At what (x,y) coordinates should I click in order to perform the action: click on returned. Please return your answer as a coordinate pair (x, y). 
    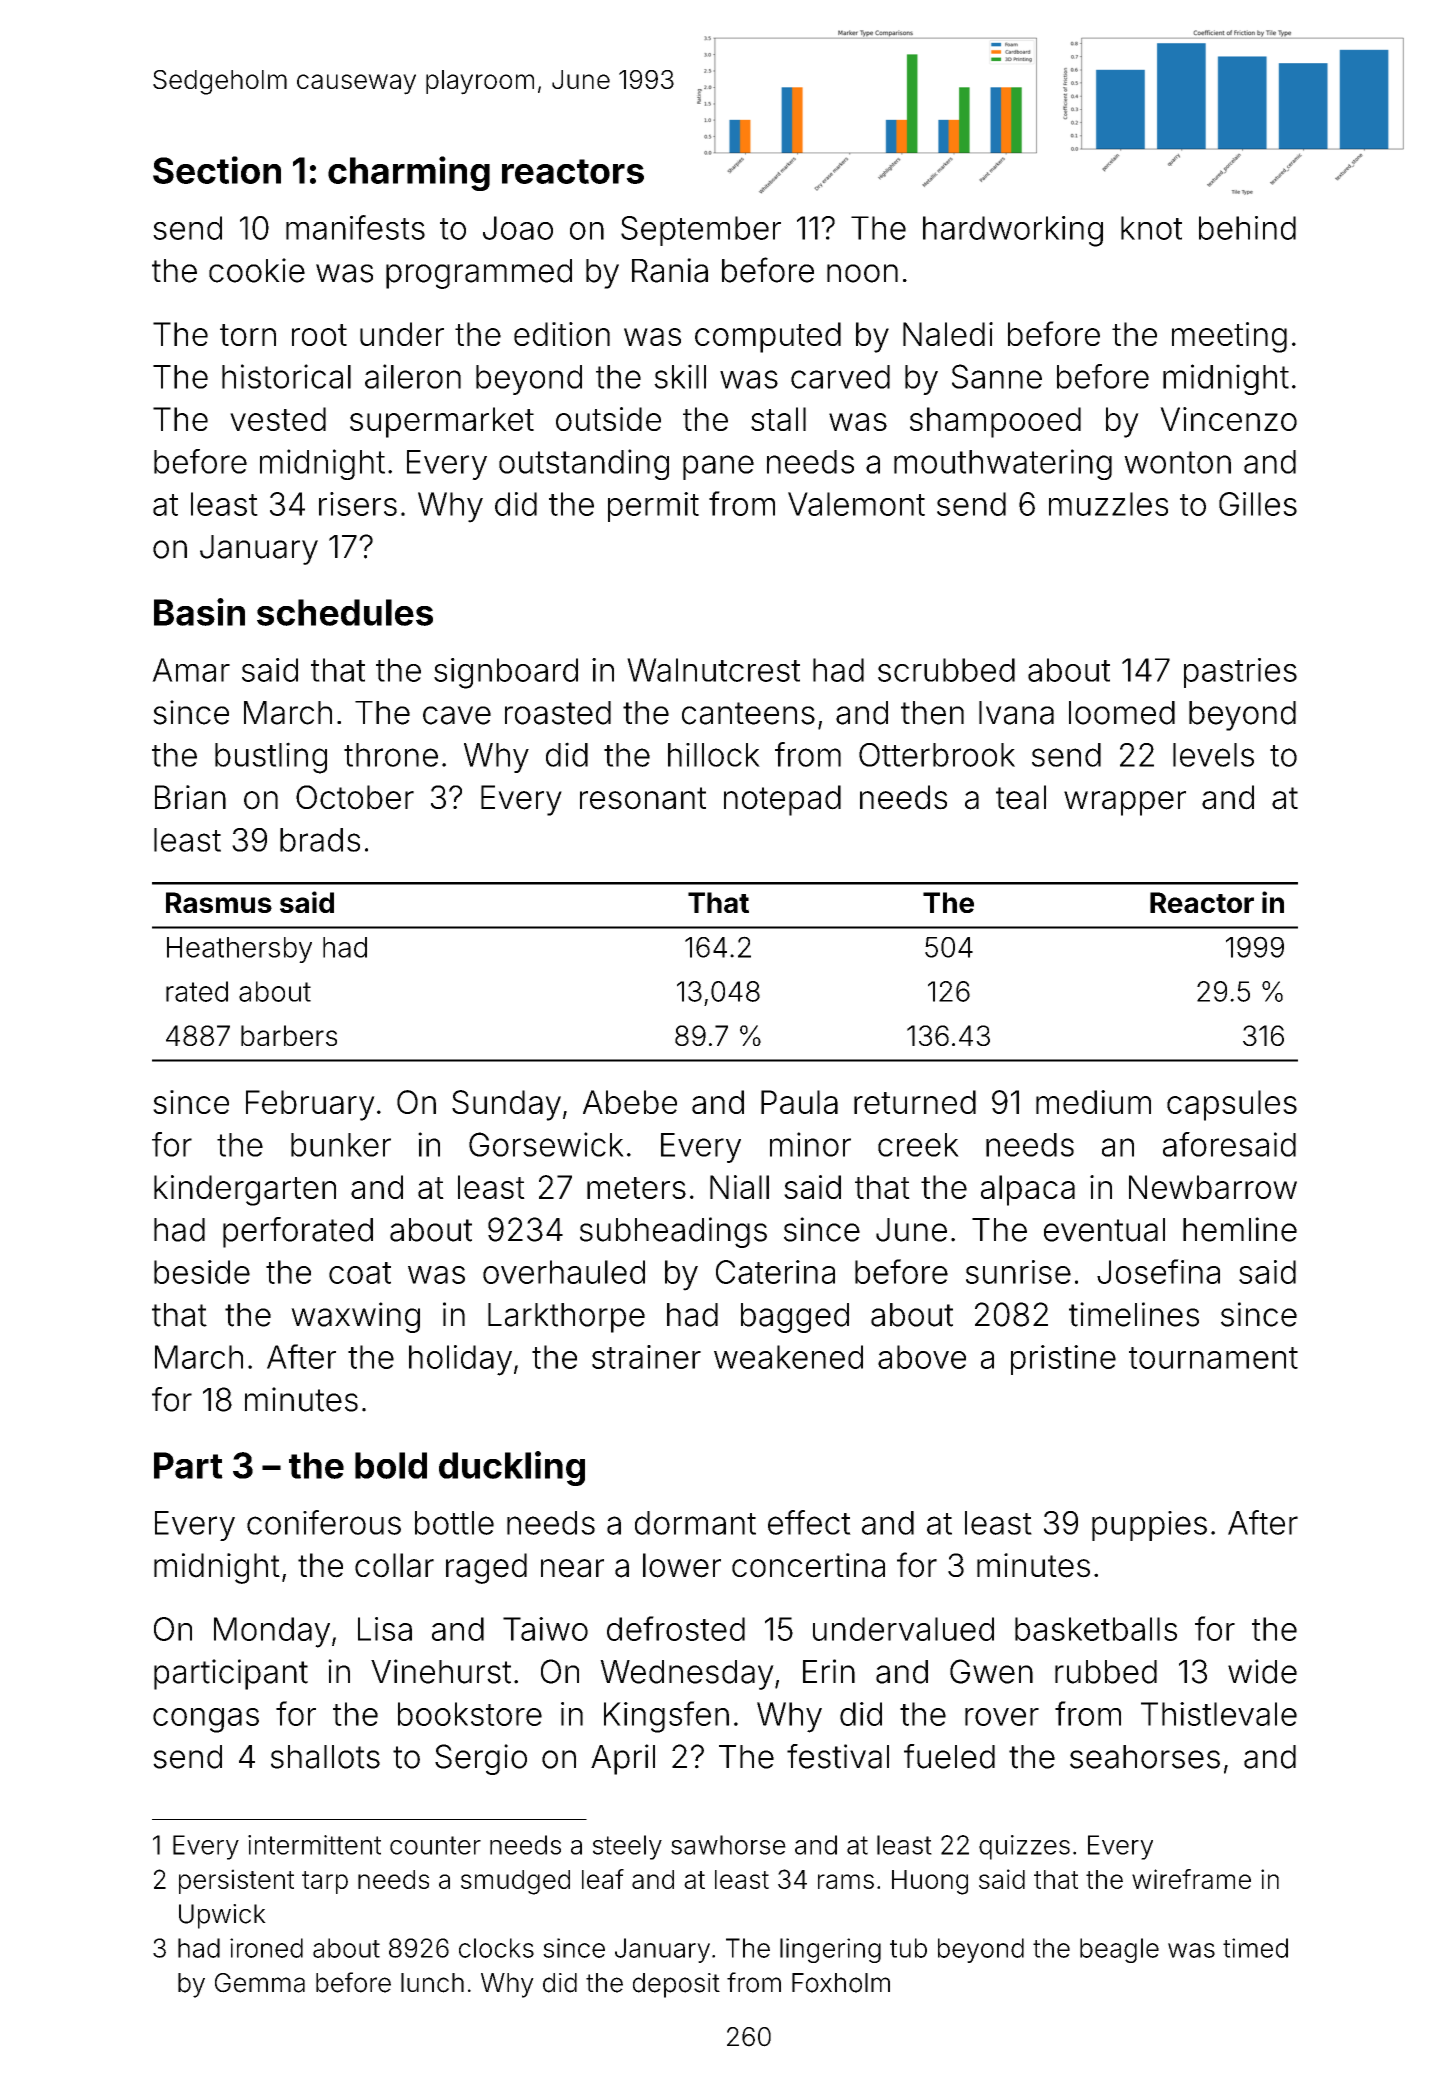
    Looking at the image, I should click on (915, 1102).
